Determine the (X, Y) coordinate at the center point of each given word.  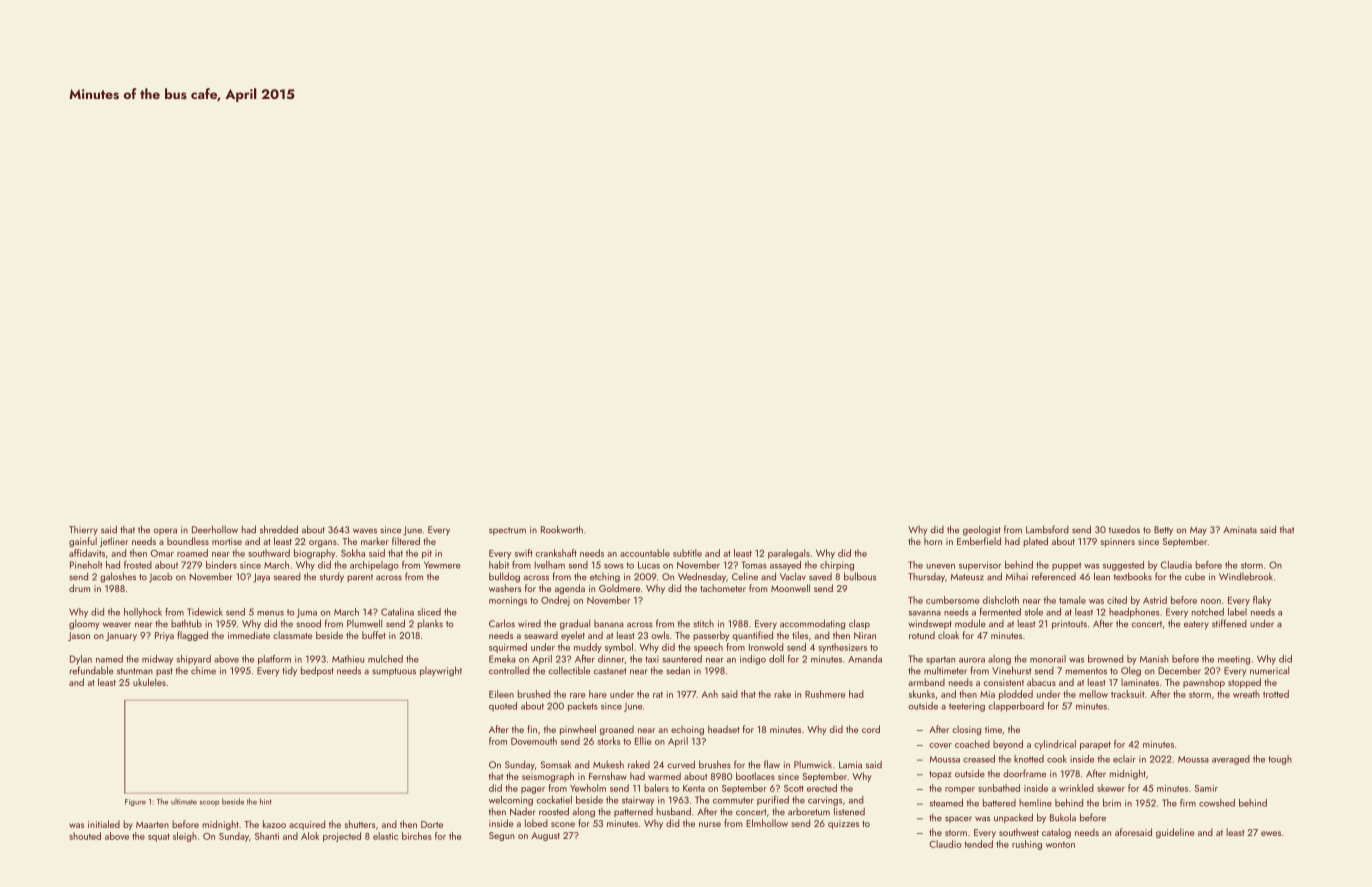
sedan (678, 670)
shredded (279, 529)
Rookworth (562, 529)
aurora (972, 660)
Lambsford (1047, 529)
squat (159, 837)
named (109, 659)
